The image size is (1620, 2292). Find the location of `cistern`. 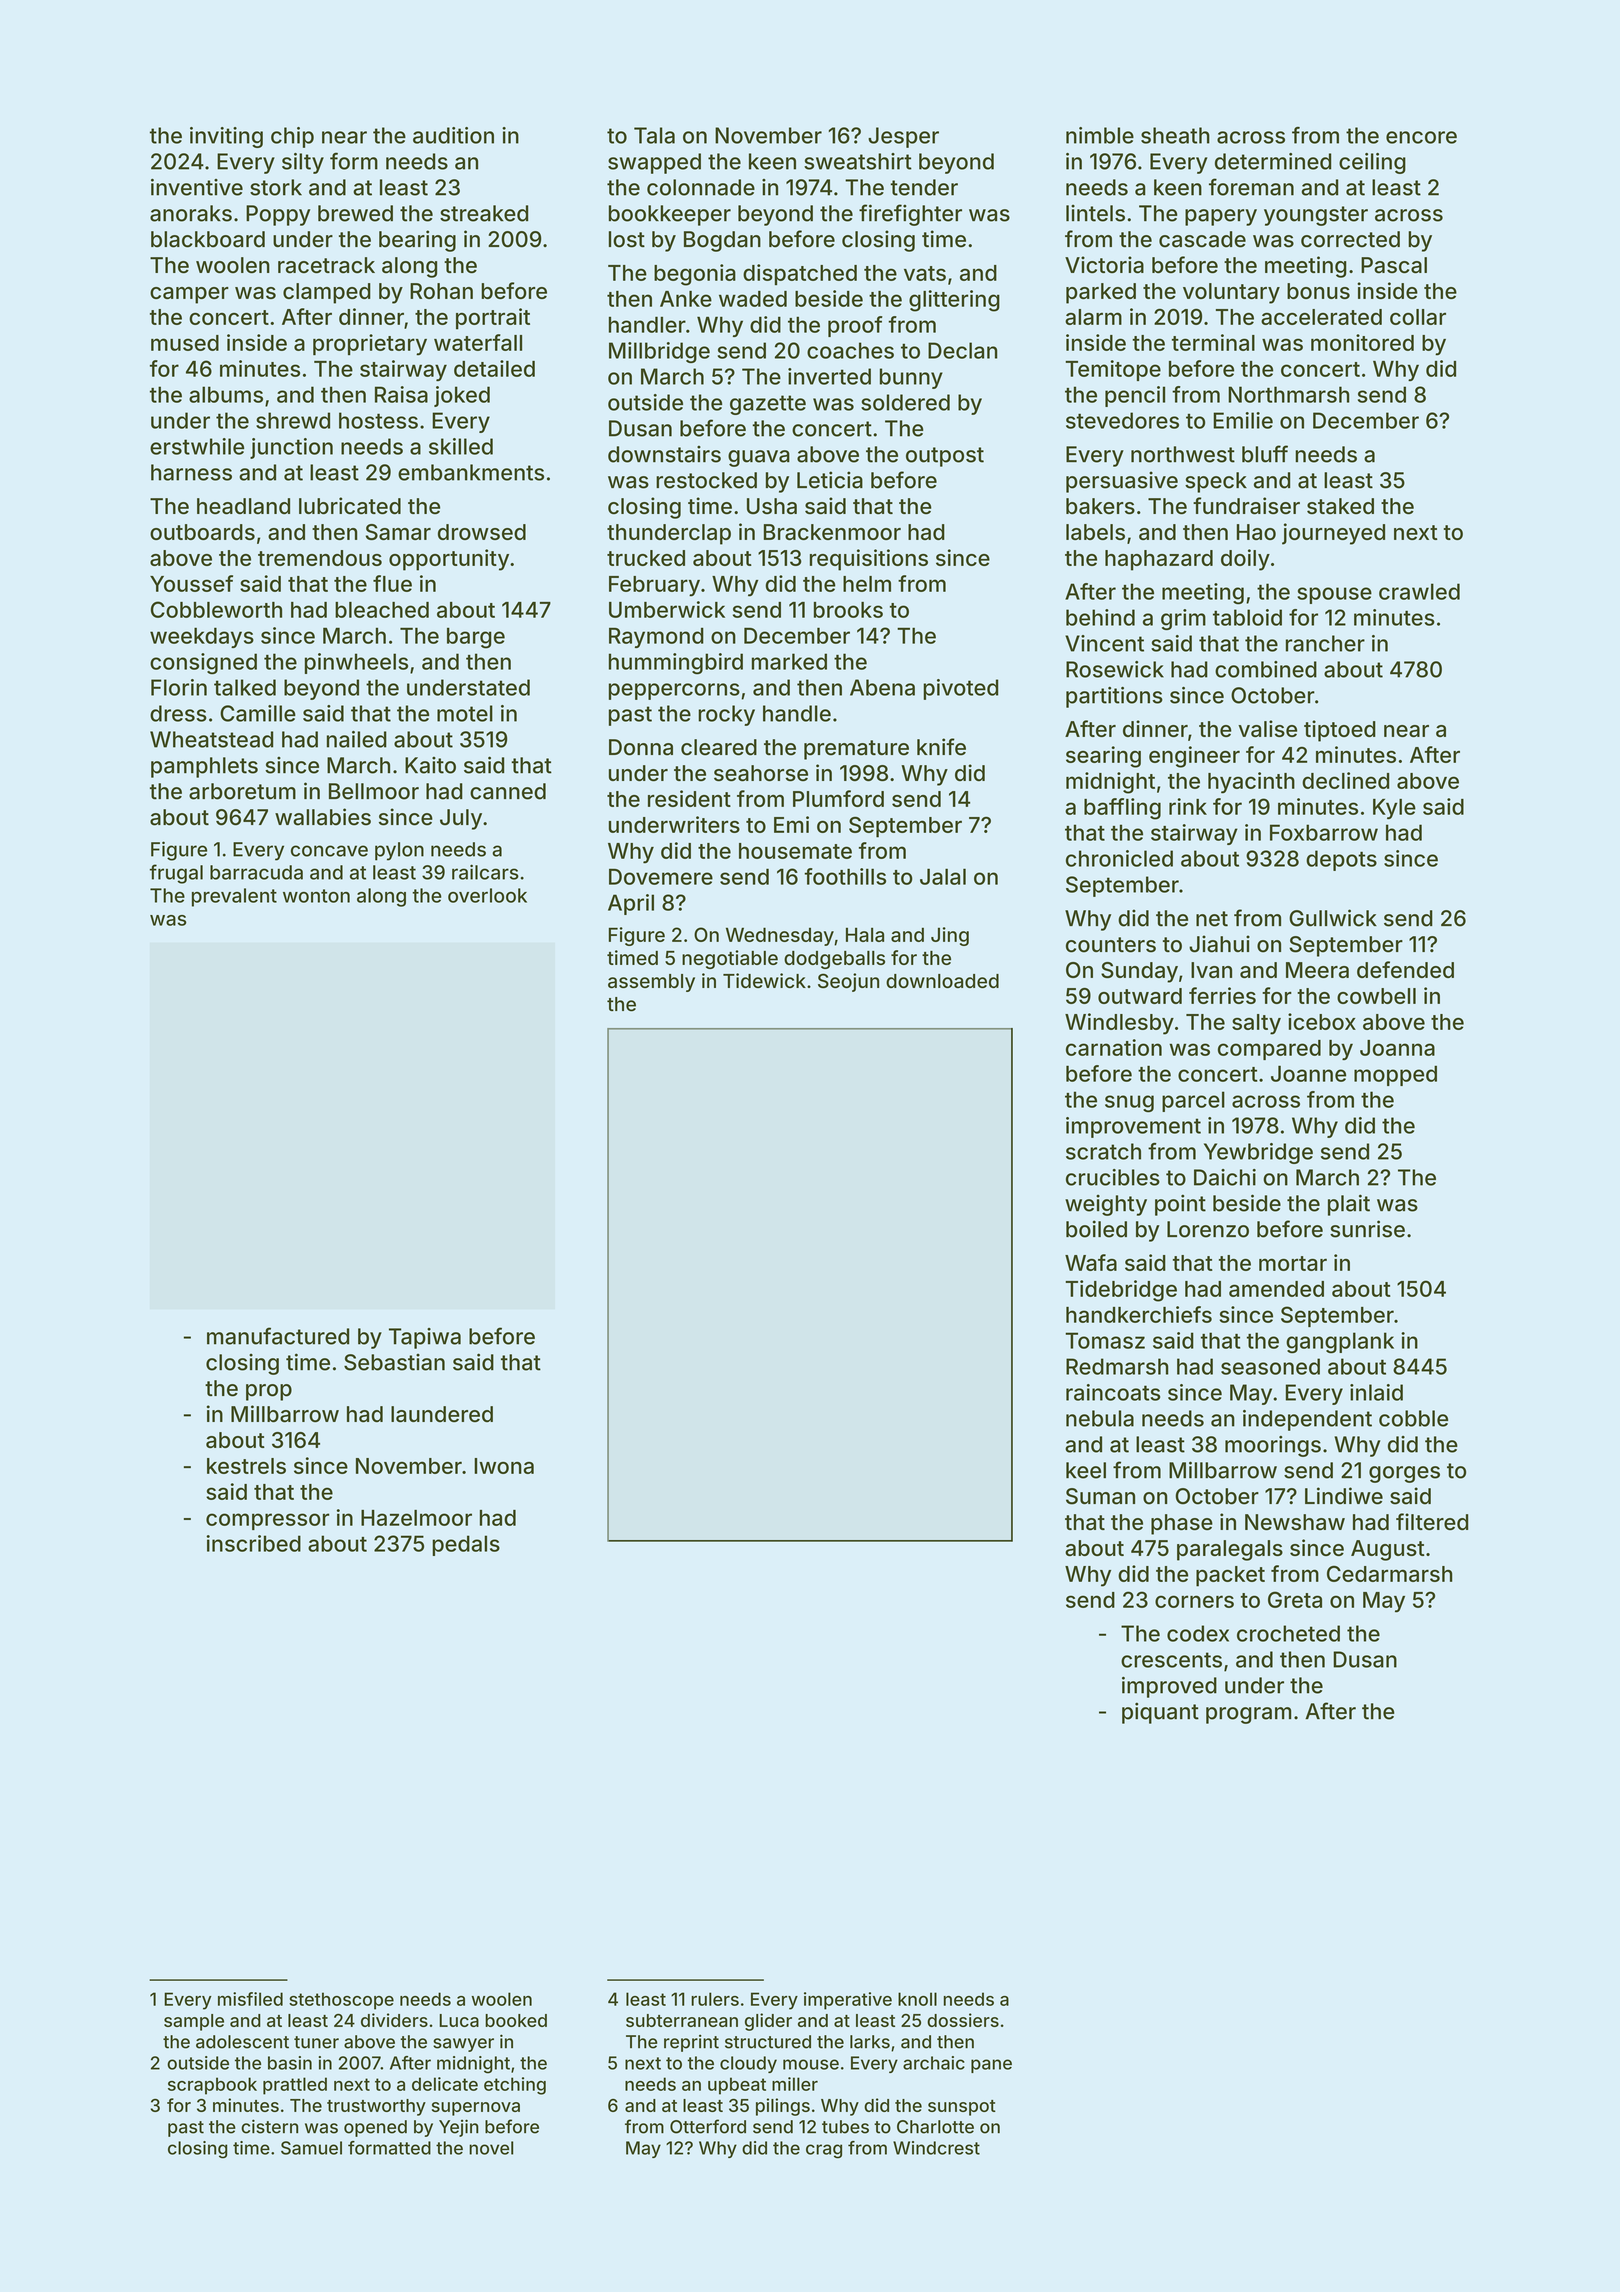

cistern is located at coordinates (269, 2126).
